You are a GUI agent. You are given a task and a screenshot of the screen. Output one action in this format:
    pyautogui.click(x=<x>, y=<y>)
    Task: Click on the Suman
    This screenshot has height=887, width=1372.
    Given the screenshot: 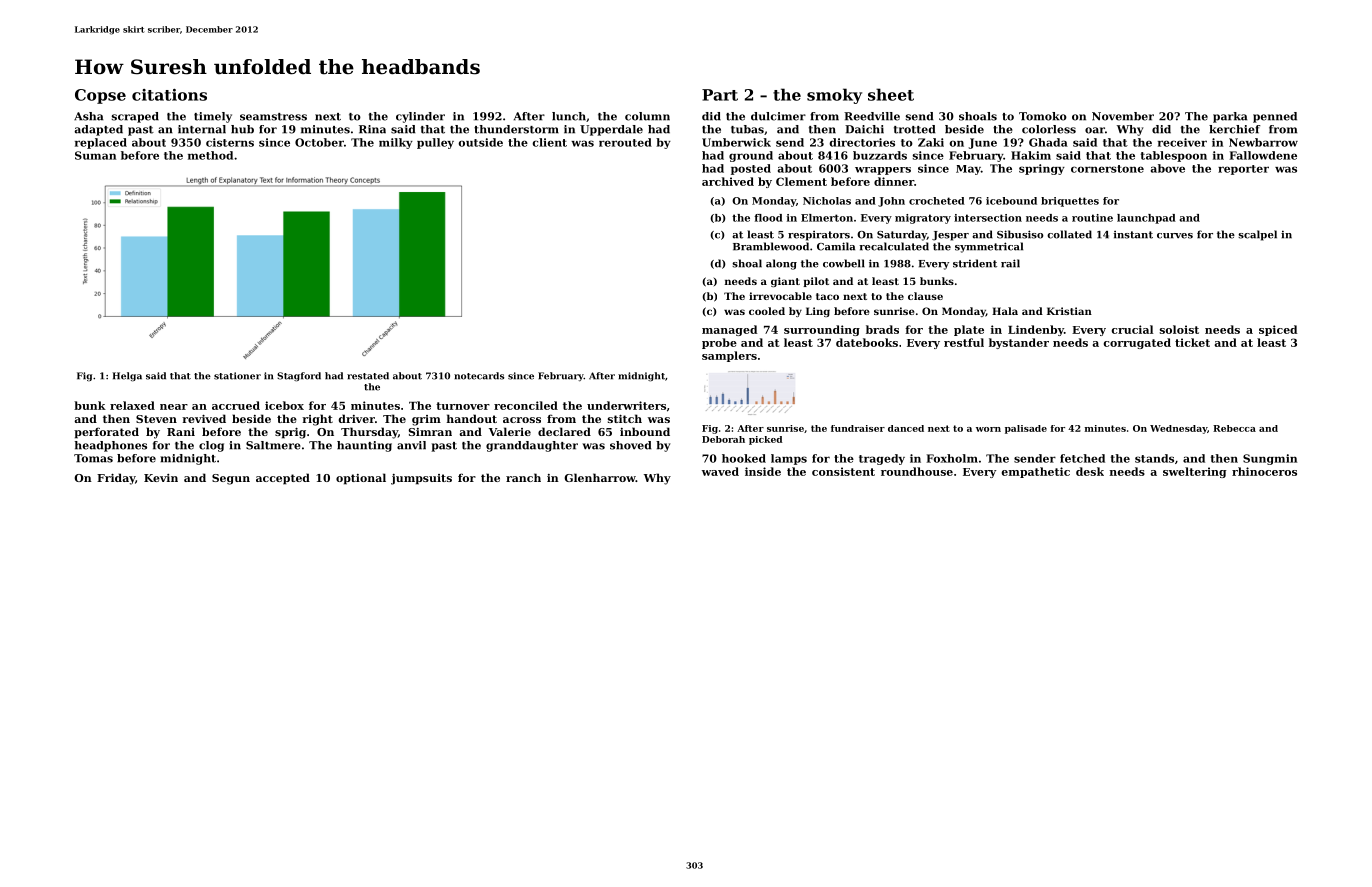 What is the action you would take?
    pyautogui.click(x=95, y=155)
